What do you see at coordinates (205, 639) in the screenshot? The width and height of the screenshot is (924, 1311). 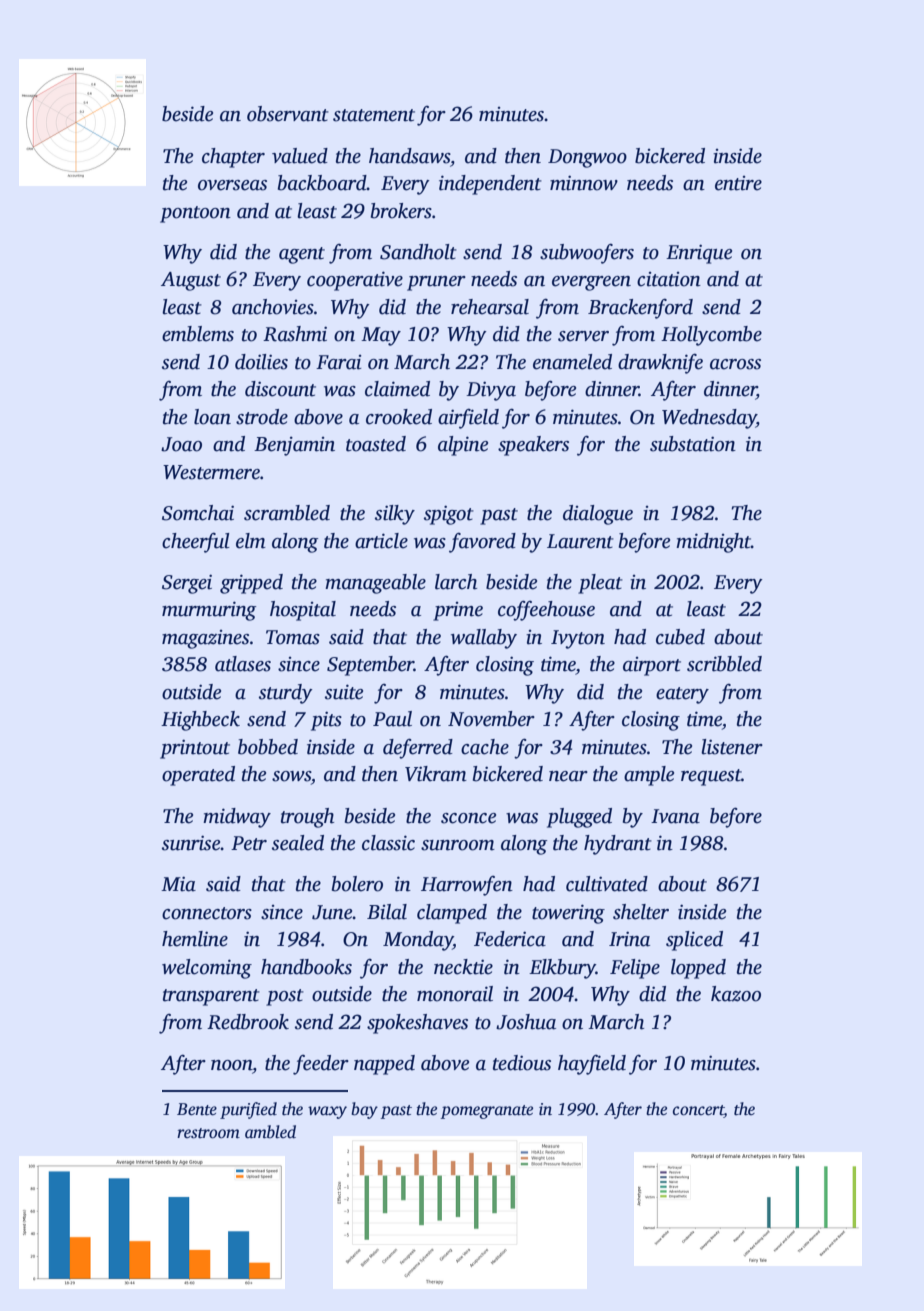 I see `magazines` at bounding box center [205, 639].
